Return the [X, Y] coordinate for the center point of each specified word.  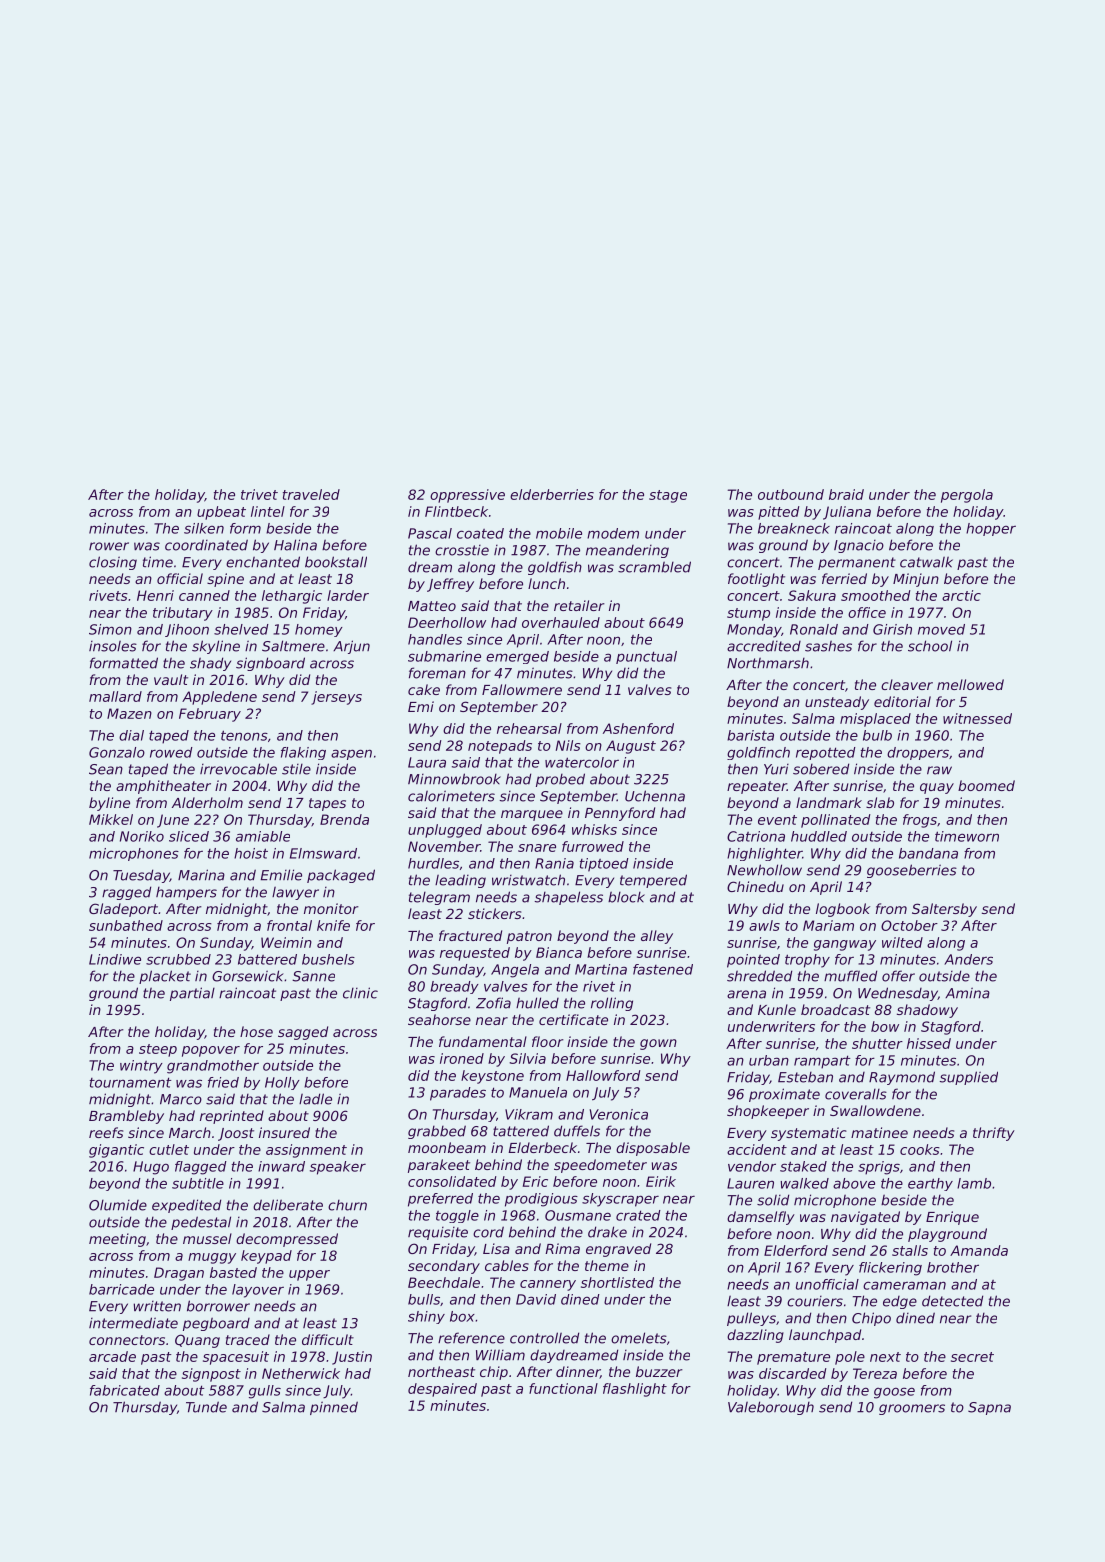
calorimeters [451, 796]
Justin [352, 1358]
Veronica [619, 1114]
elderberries [552, 494]
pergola [967, 496]
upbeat [221, 513]
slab [880, 802]
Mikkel [111, 819]
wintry [141, 1067]
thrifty [994, 1134]
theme [607, 1265]
